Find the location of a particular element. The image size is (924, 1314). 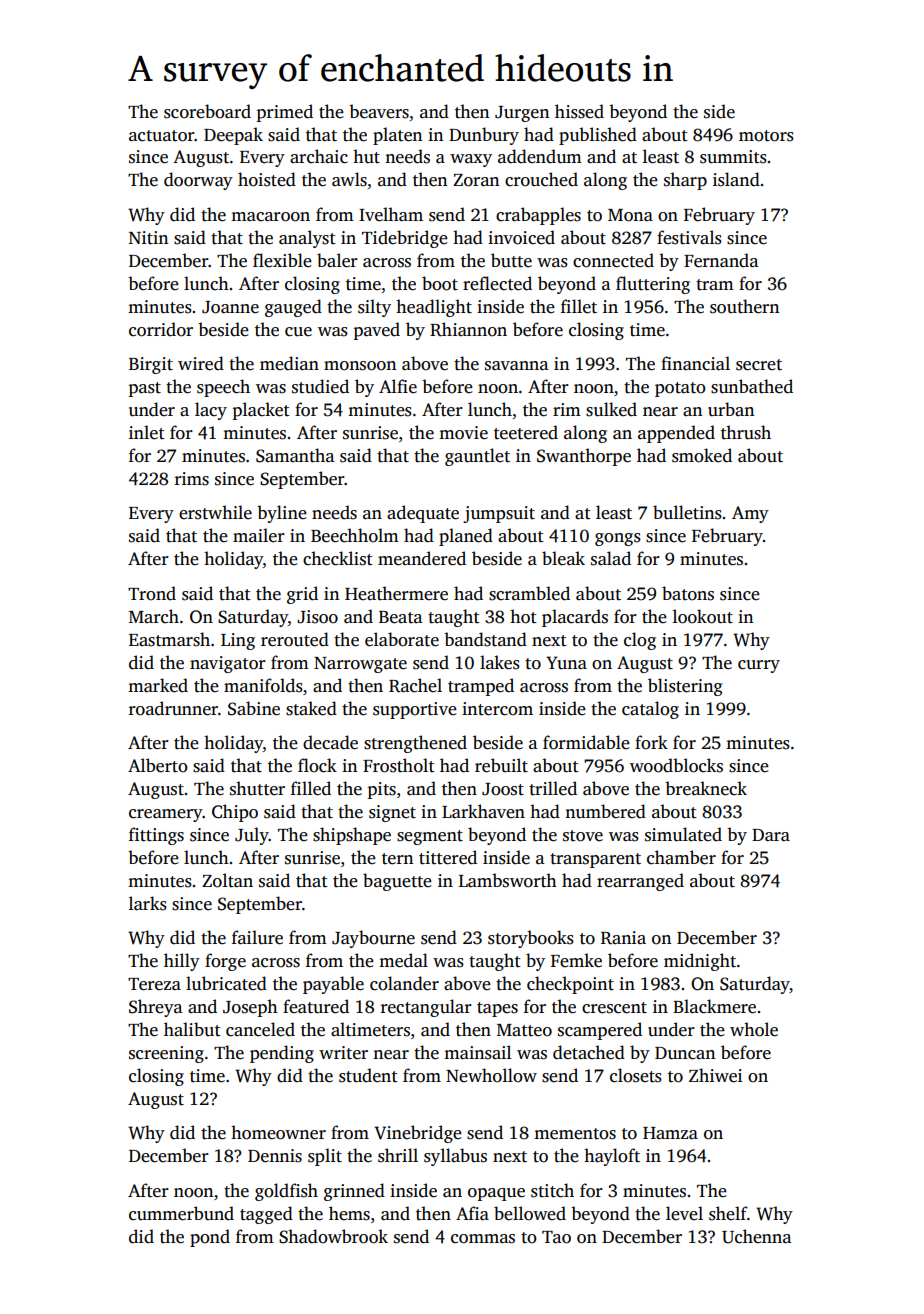

motors is located at coordinates (766, 136).
